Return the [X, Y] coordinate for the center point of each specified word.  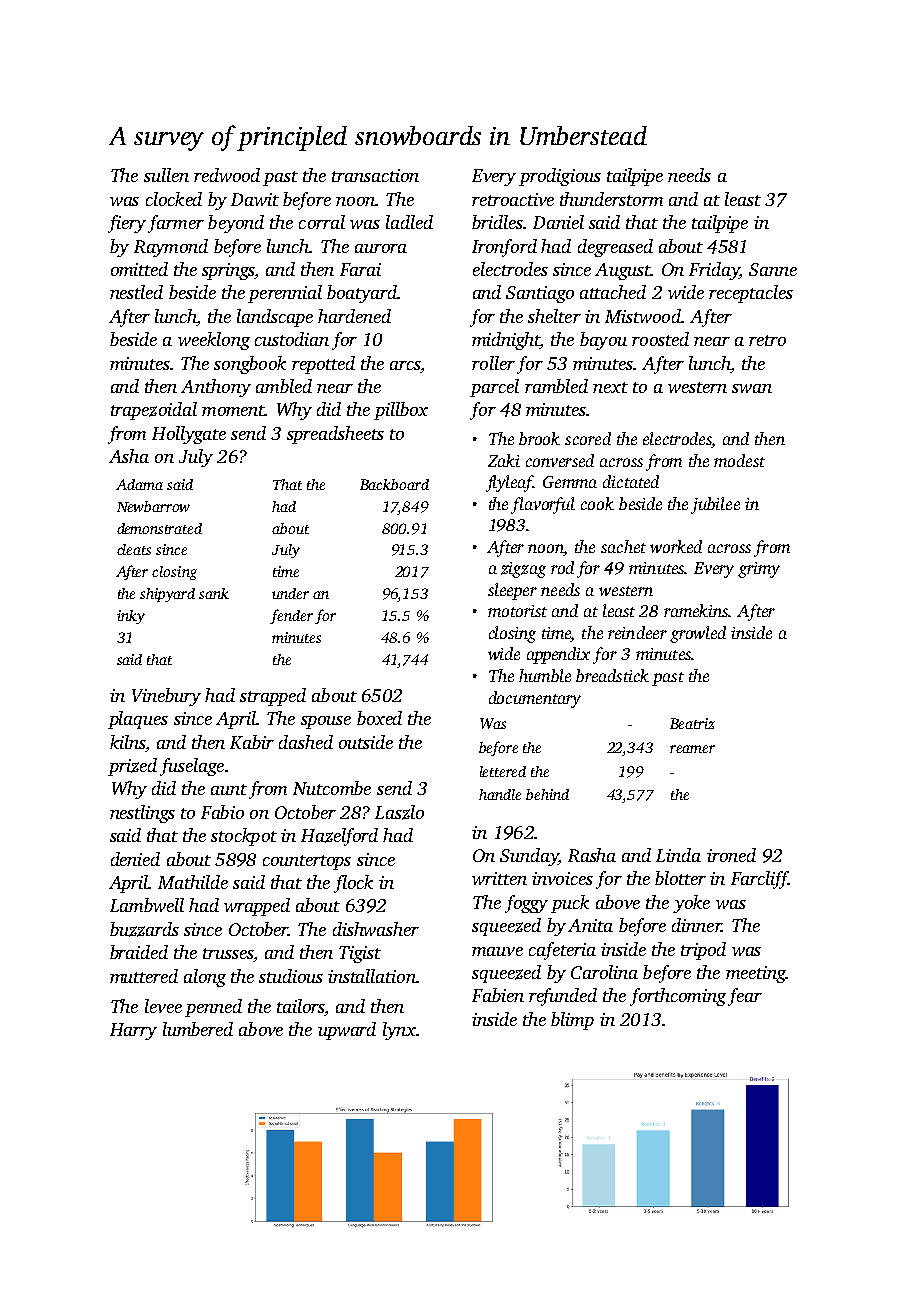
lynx [399, 1031]
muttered [144, 976]
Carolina [604, 972]
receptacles [751, 294]
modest [739, 460]
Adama [139, 484]
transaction [375, 175]
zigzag [523, 570]
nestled [136, 292]
